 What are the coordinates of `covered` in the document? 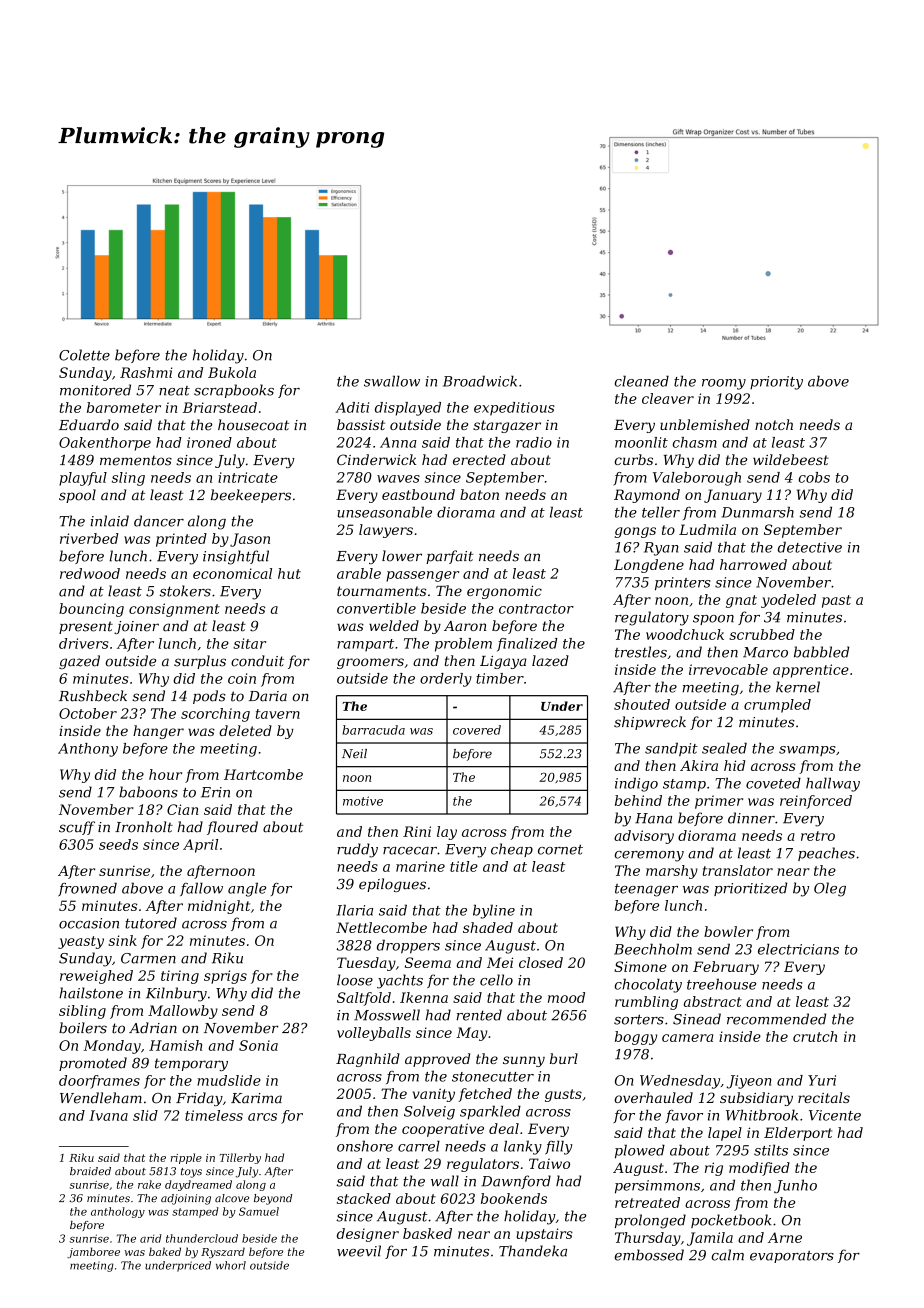 It's located at (477, 730).
